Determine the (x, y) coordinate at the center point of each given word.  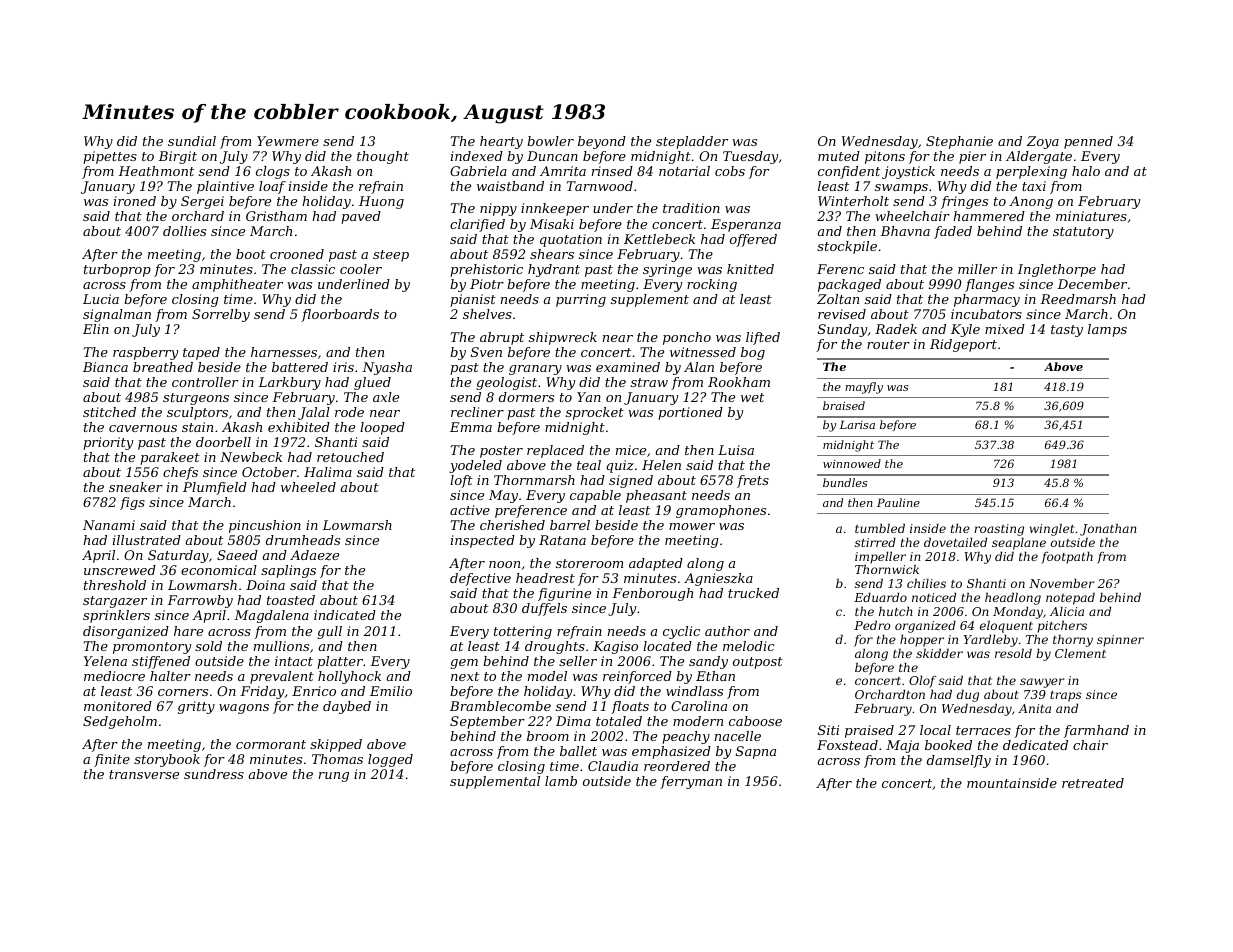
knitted (750, 269)
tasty (1067, 331)
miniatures (1091, 216)
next (465, 676)
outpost (758, 663)
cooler (361, 269)
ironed (135, 201)
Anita (1034, 708)
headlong (1013, 598)
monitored (118, 706)
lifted (763, 338)
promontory (152, 648)
